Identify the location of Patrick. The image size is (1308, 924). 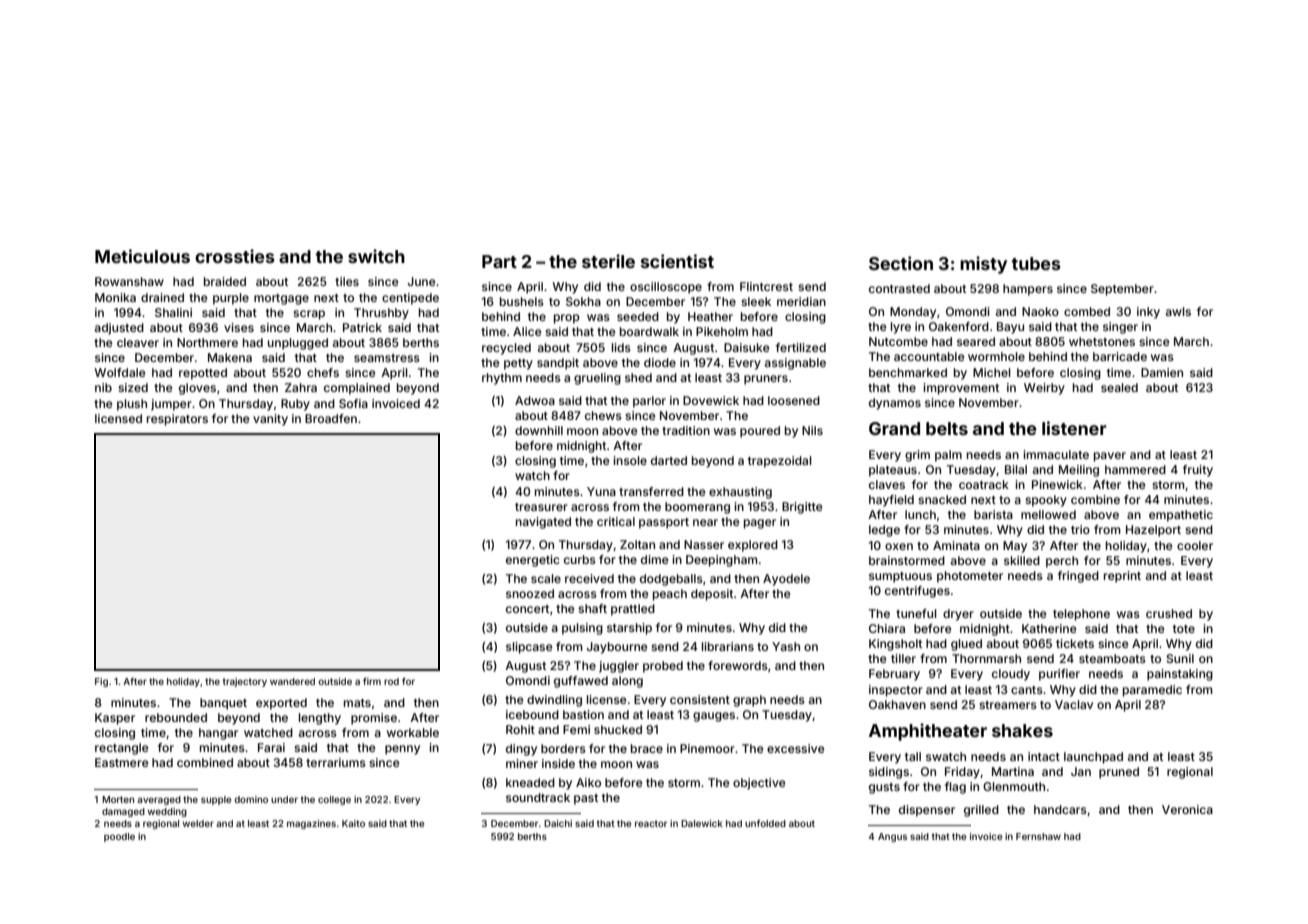
(362, 327).
